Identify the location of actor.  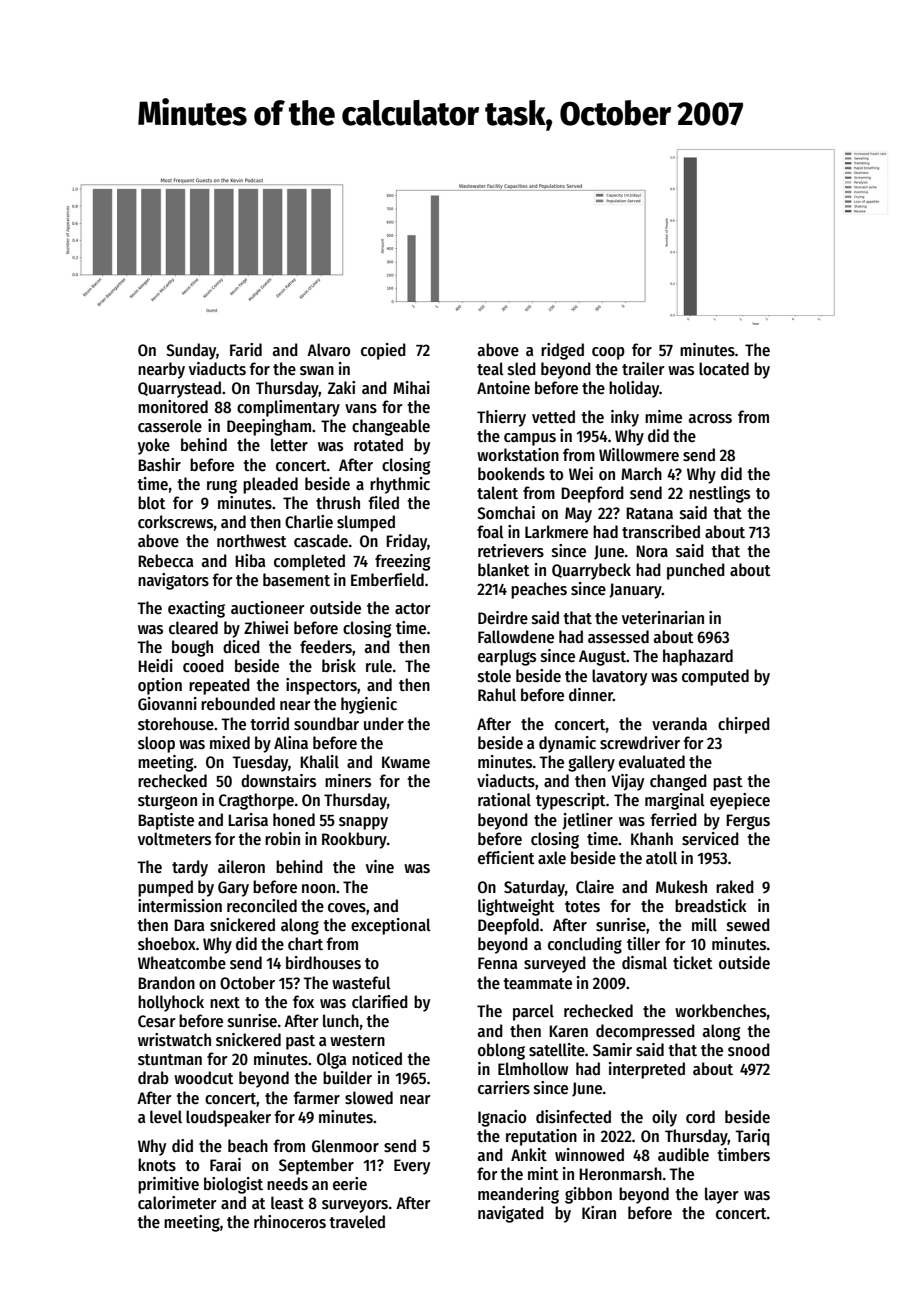
(413, 608).
